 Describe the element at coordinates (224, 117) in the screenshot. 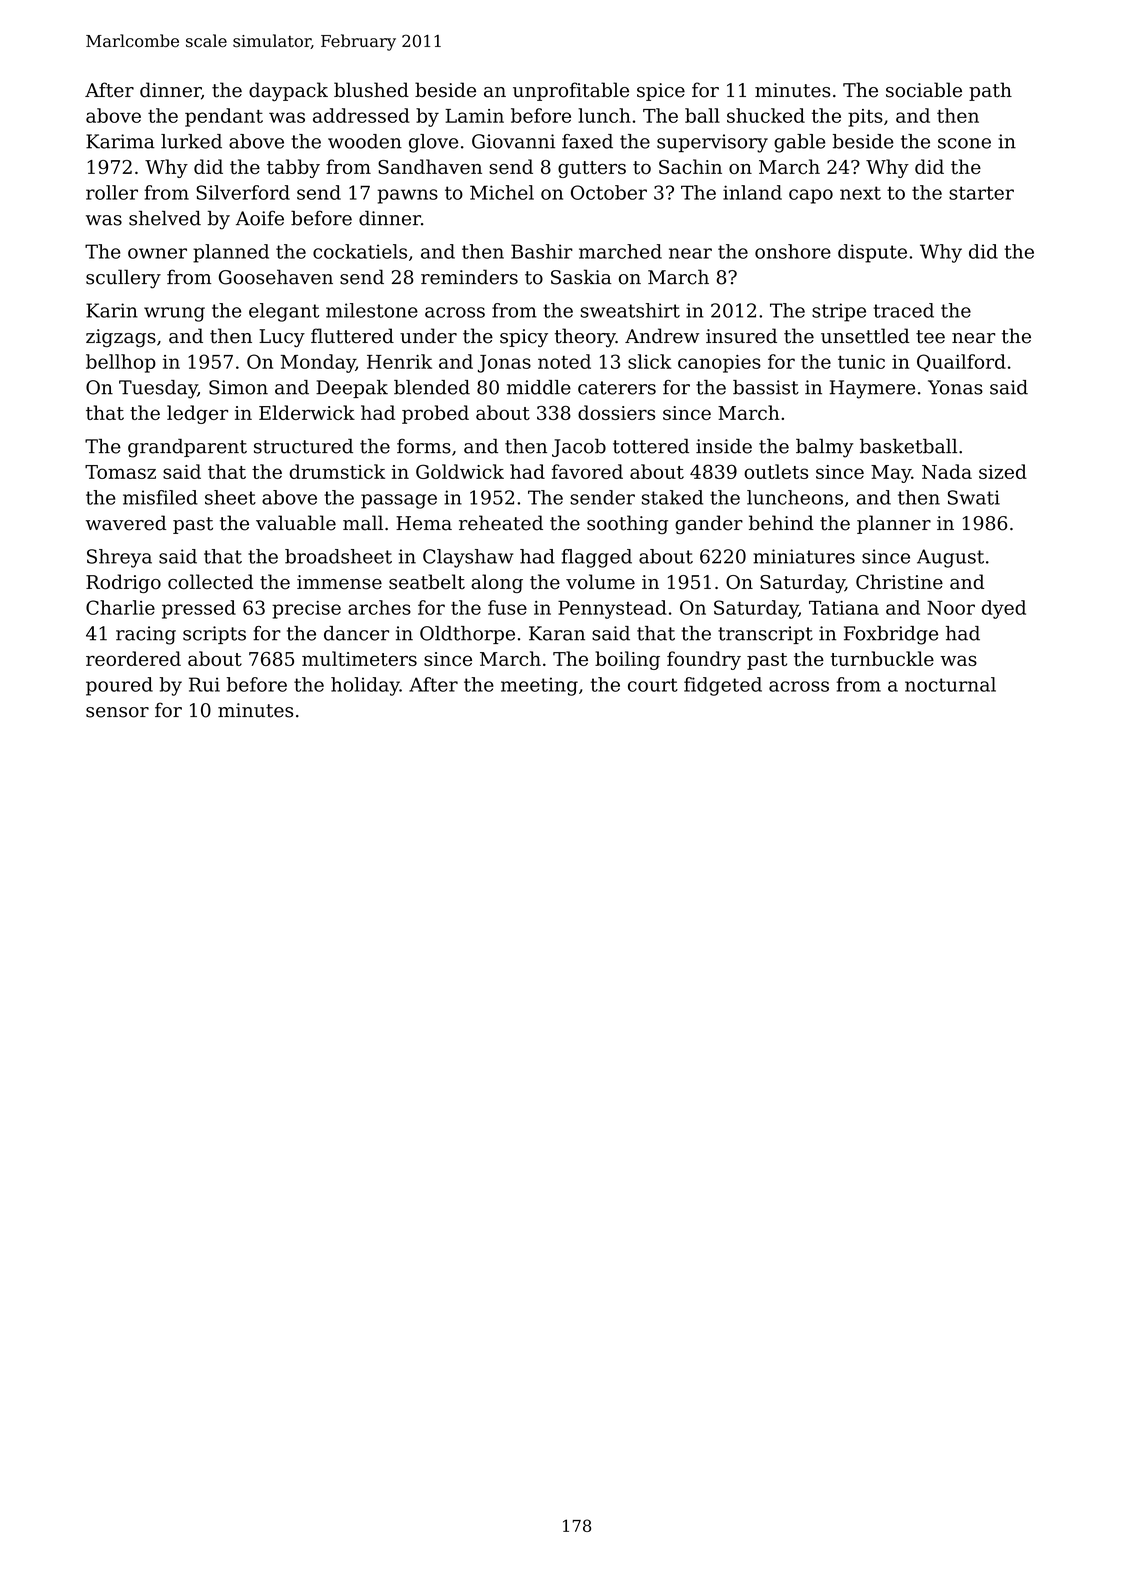

I see `pendant` at that location.
